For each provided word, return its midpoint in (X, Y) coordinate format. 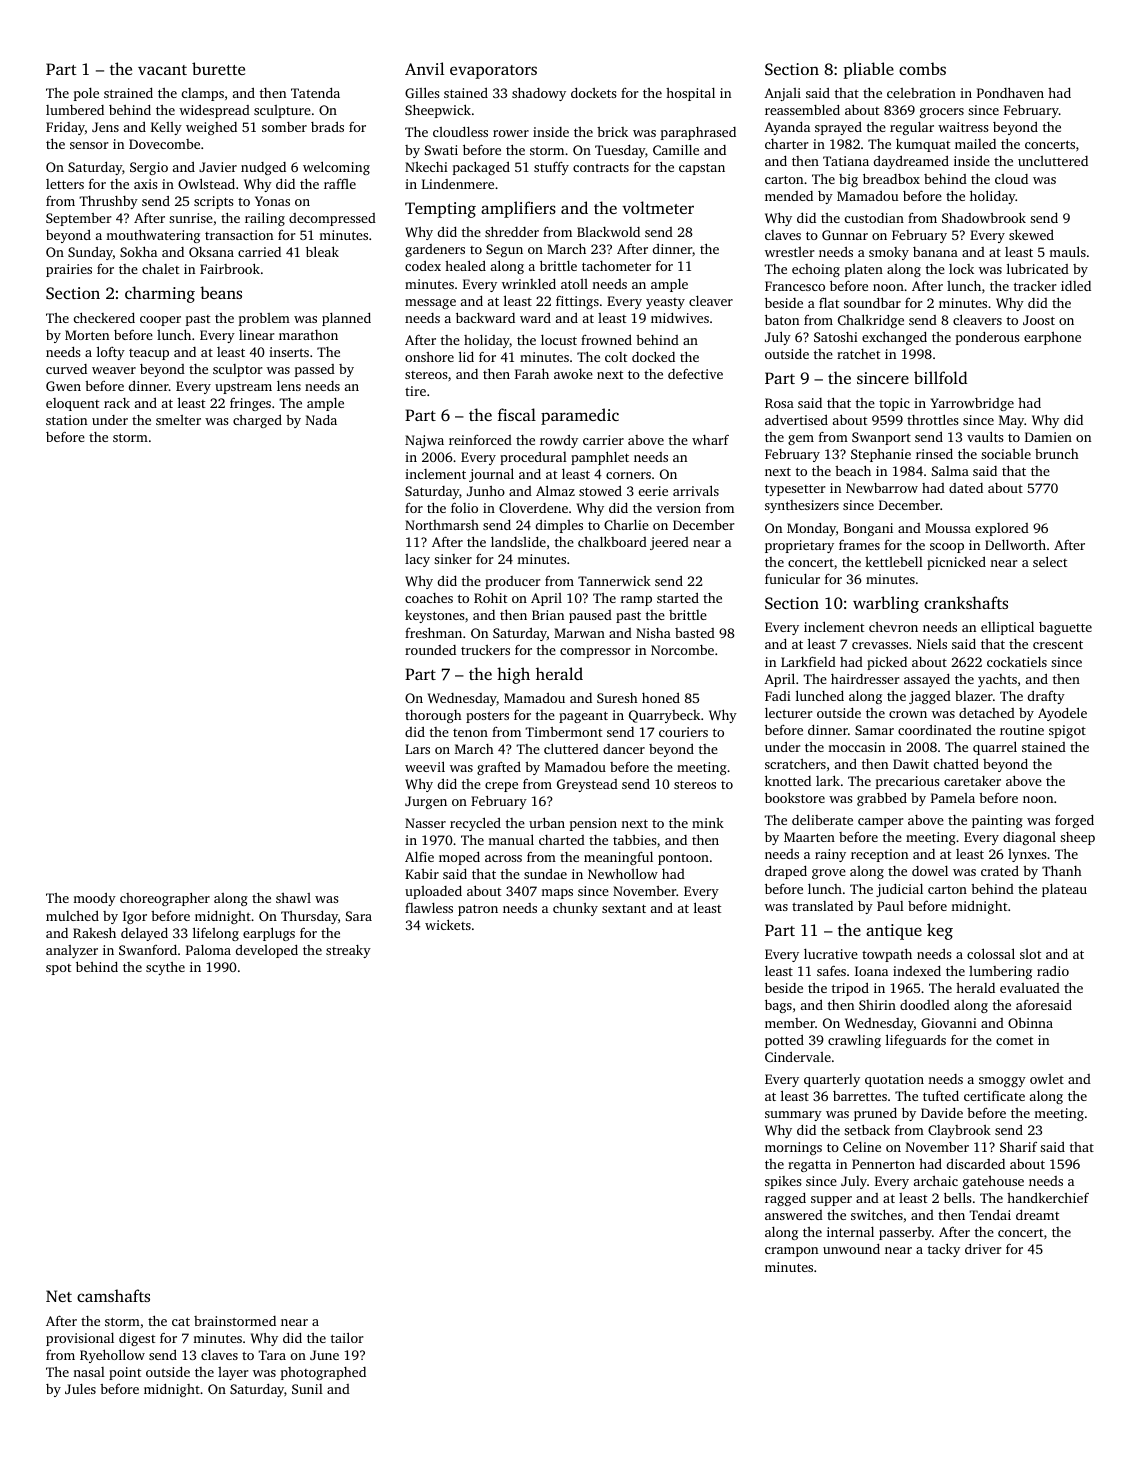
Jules (80, 1389)
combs (922, 68)
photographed (323, 1373)
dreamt (1037, 1215)
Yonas (272, 201)
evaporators (493, 72)
